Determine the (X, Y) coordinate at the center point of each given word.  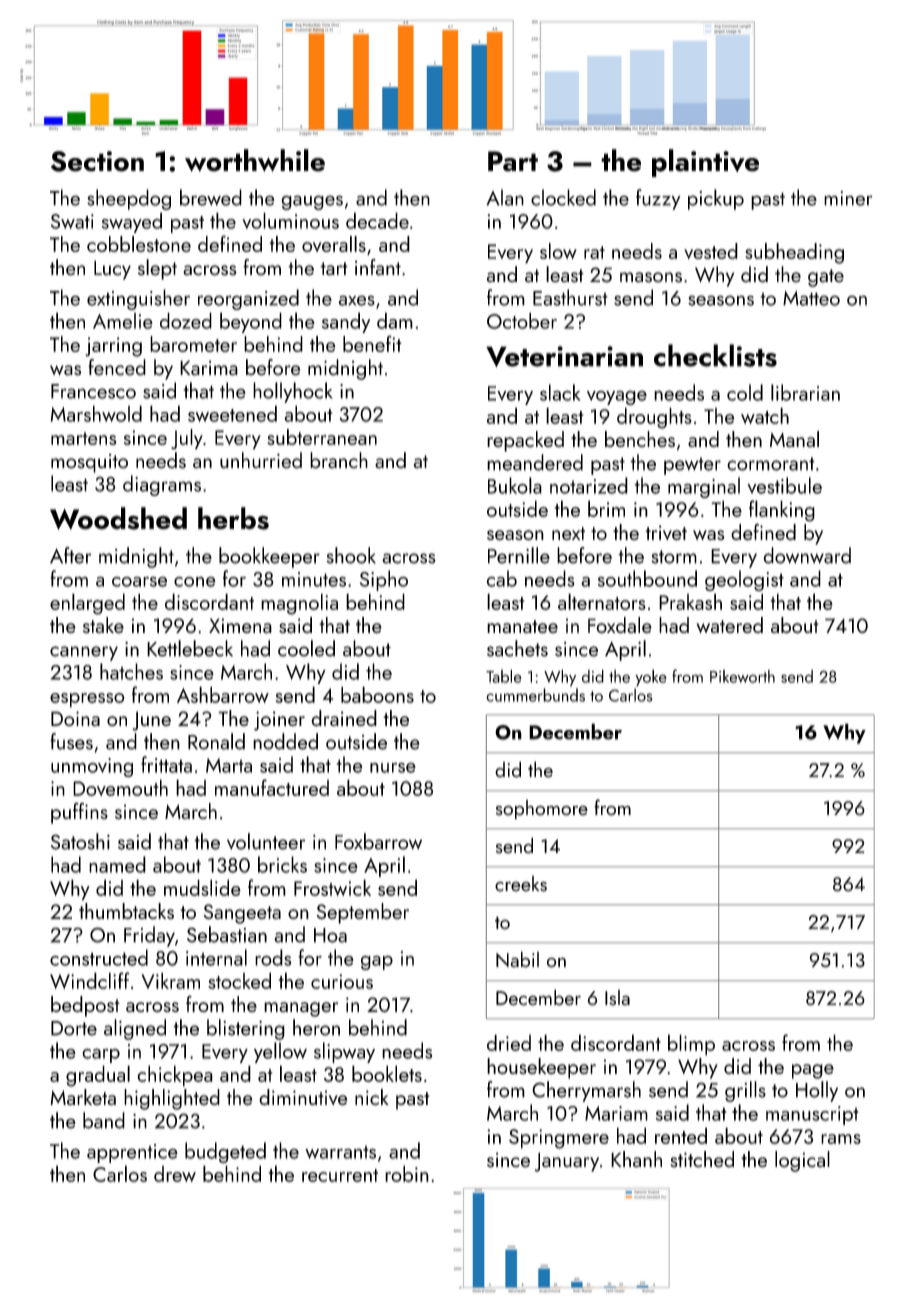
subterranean (322, 437)
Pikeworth (742, 676)
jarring (113, 347)
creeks (521, 884)
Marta (229, 765)
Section (97, 161)
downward (807, 555)
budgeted (225, 1152)
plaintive (705, 163)
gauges (312, 202)
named (117, 864)
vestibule (784, 485)
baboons (377, 694)
